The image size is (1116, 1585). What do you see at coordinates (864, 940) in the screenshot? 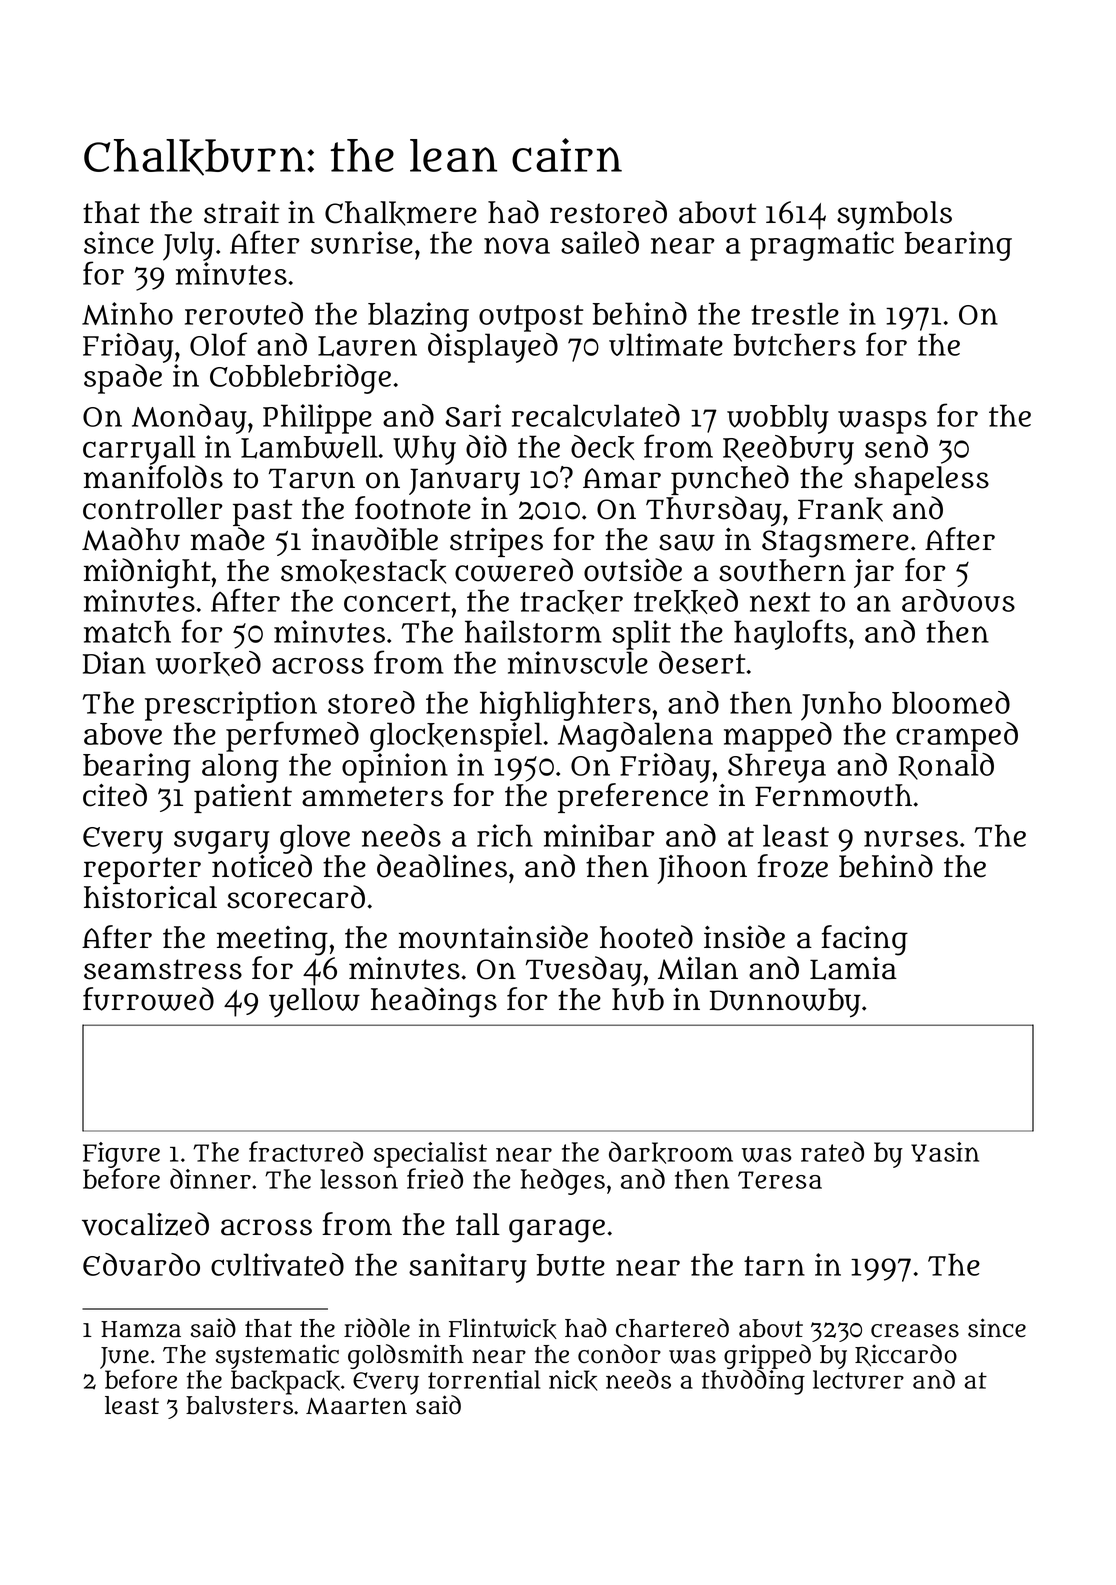
I see `facing` at bounding box center [864, 940].
